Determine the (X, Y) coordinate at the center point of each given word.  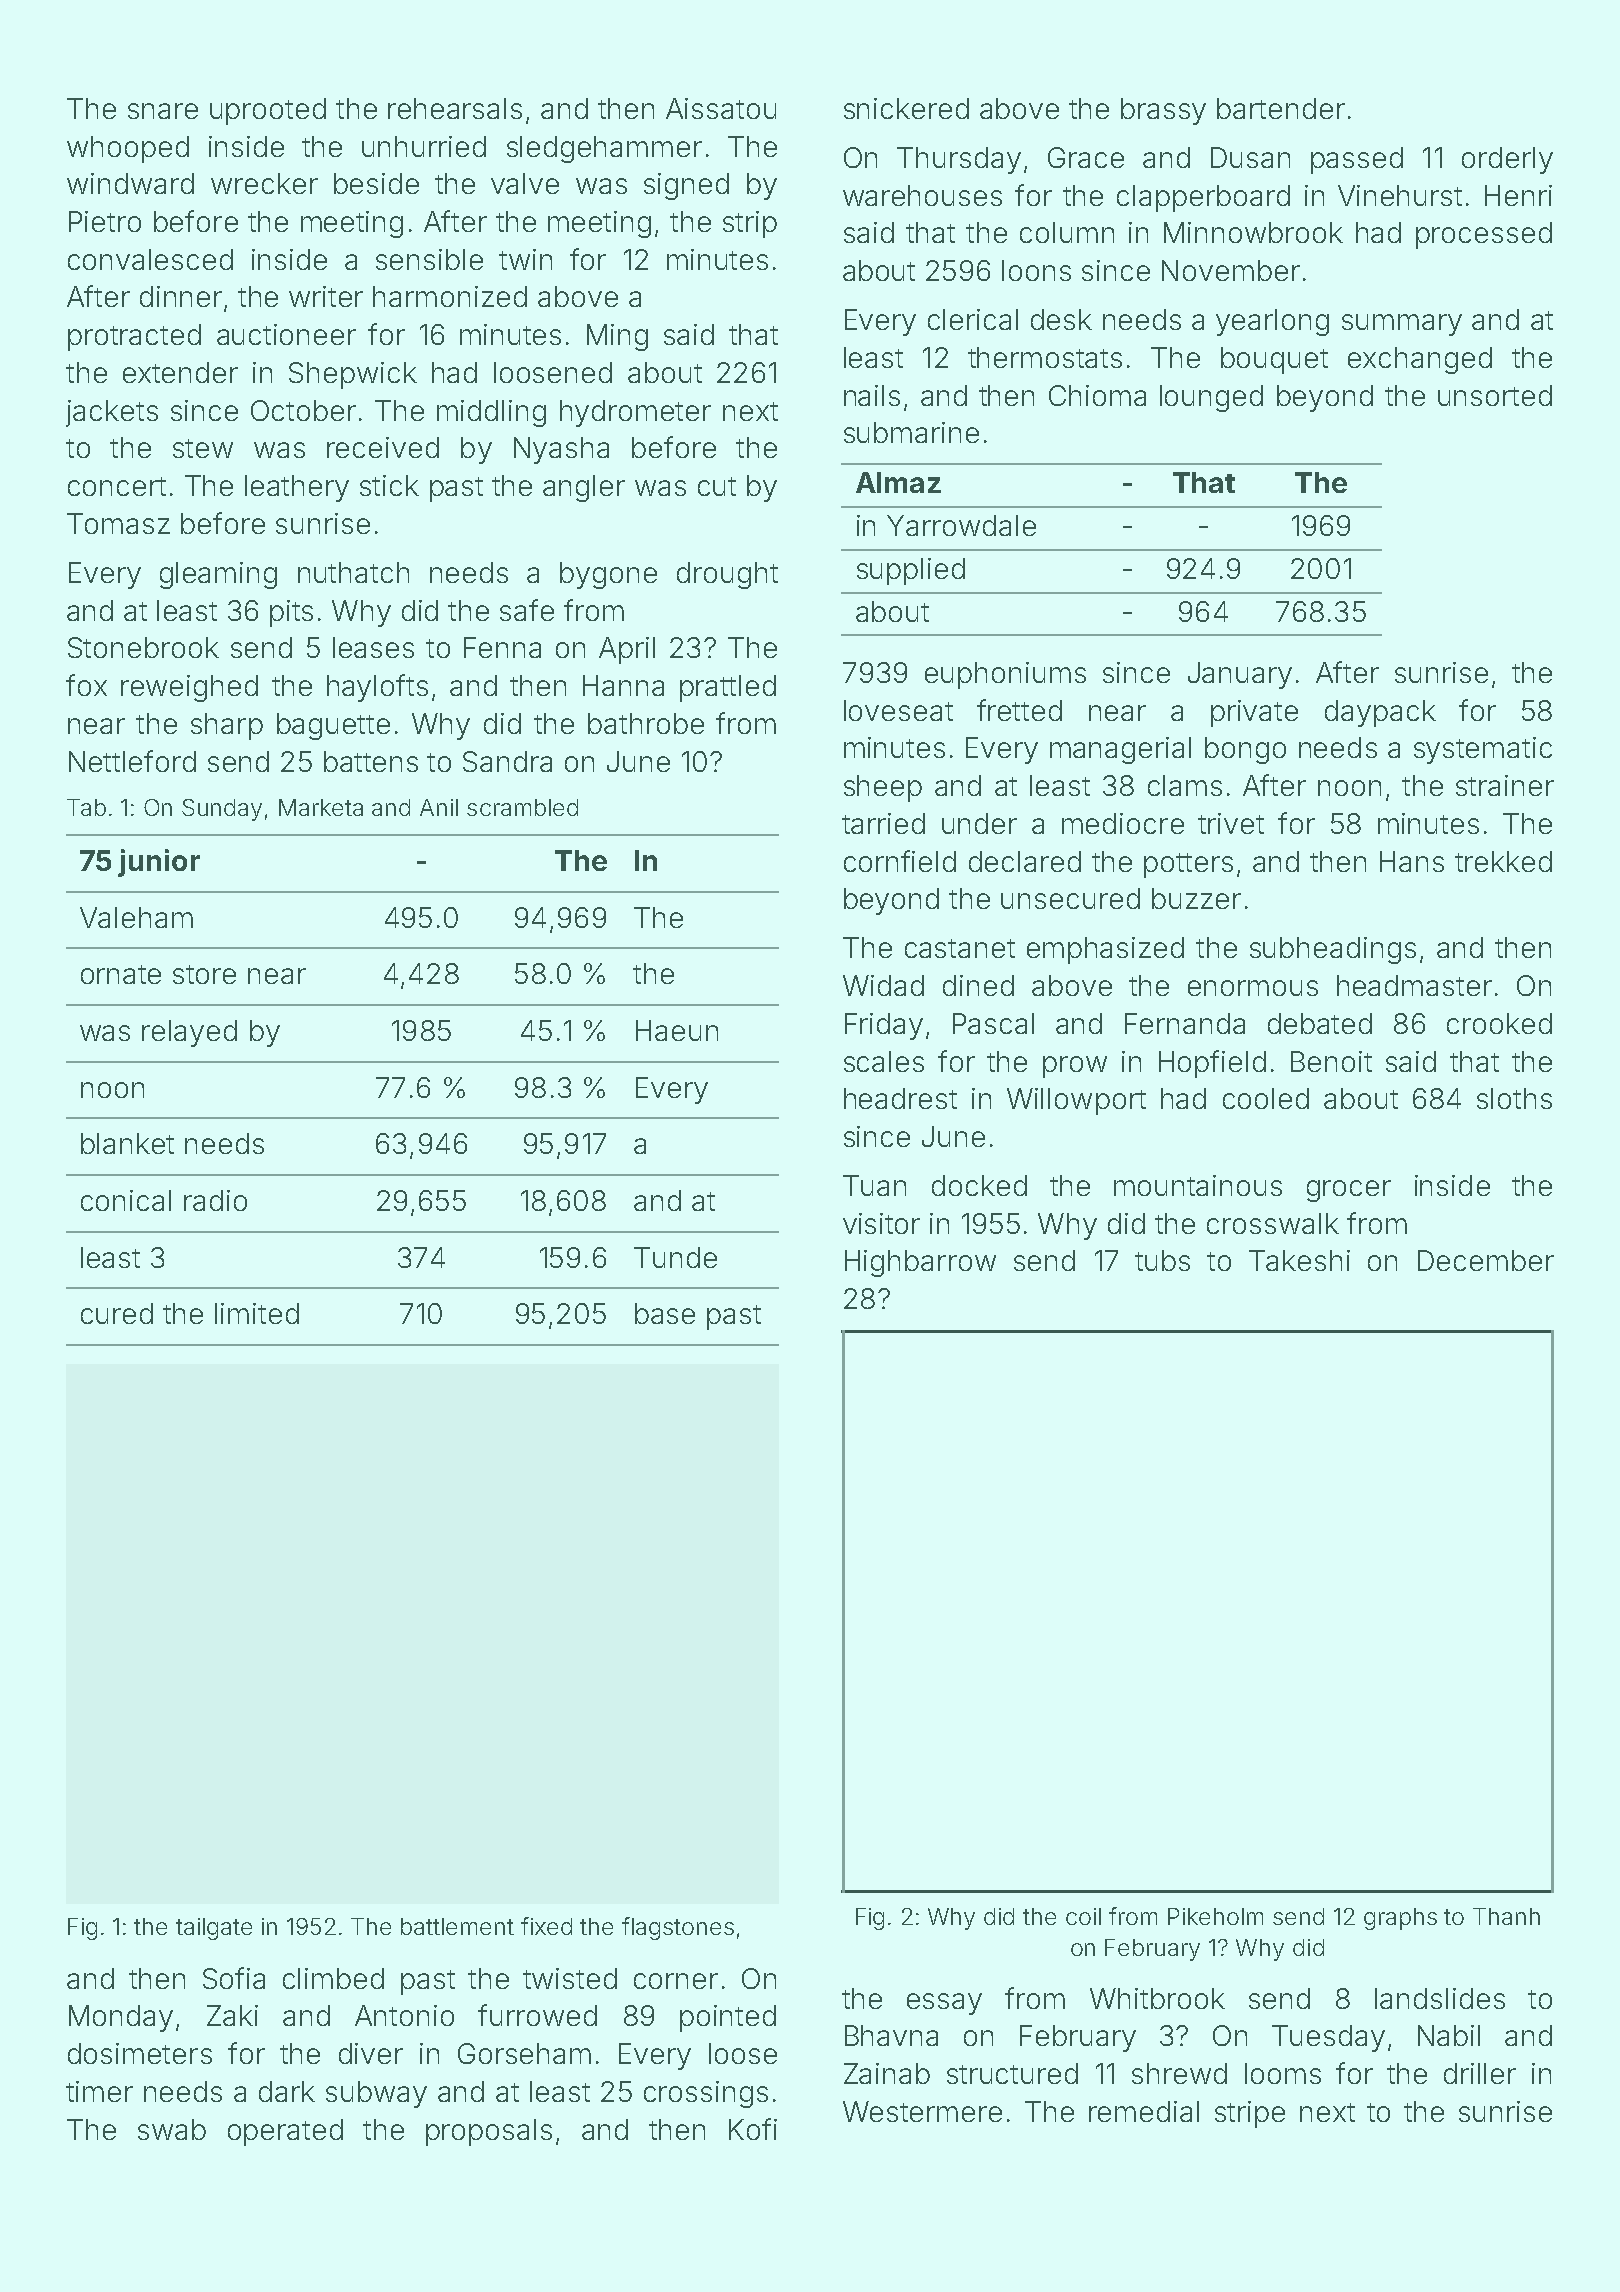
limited (257, 1313)
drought (727, 575)
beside (376, 183)
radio (215, 1200)
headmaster (1414, 985)
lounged (1211, 398)
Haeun (677, 1030)
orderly (1507, 160)
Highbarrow (920, 1263)
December (1486, 1260)
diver (371, 2053)
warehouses (922, 195)
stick (389, 485)
